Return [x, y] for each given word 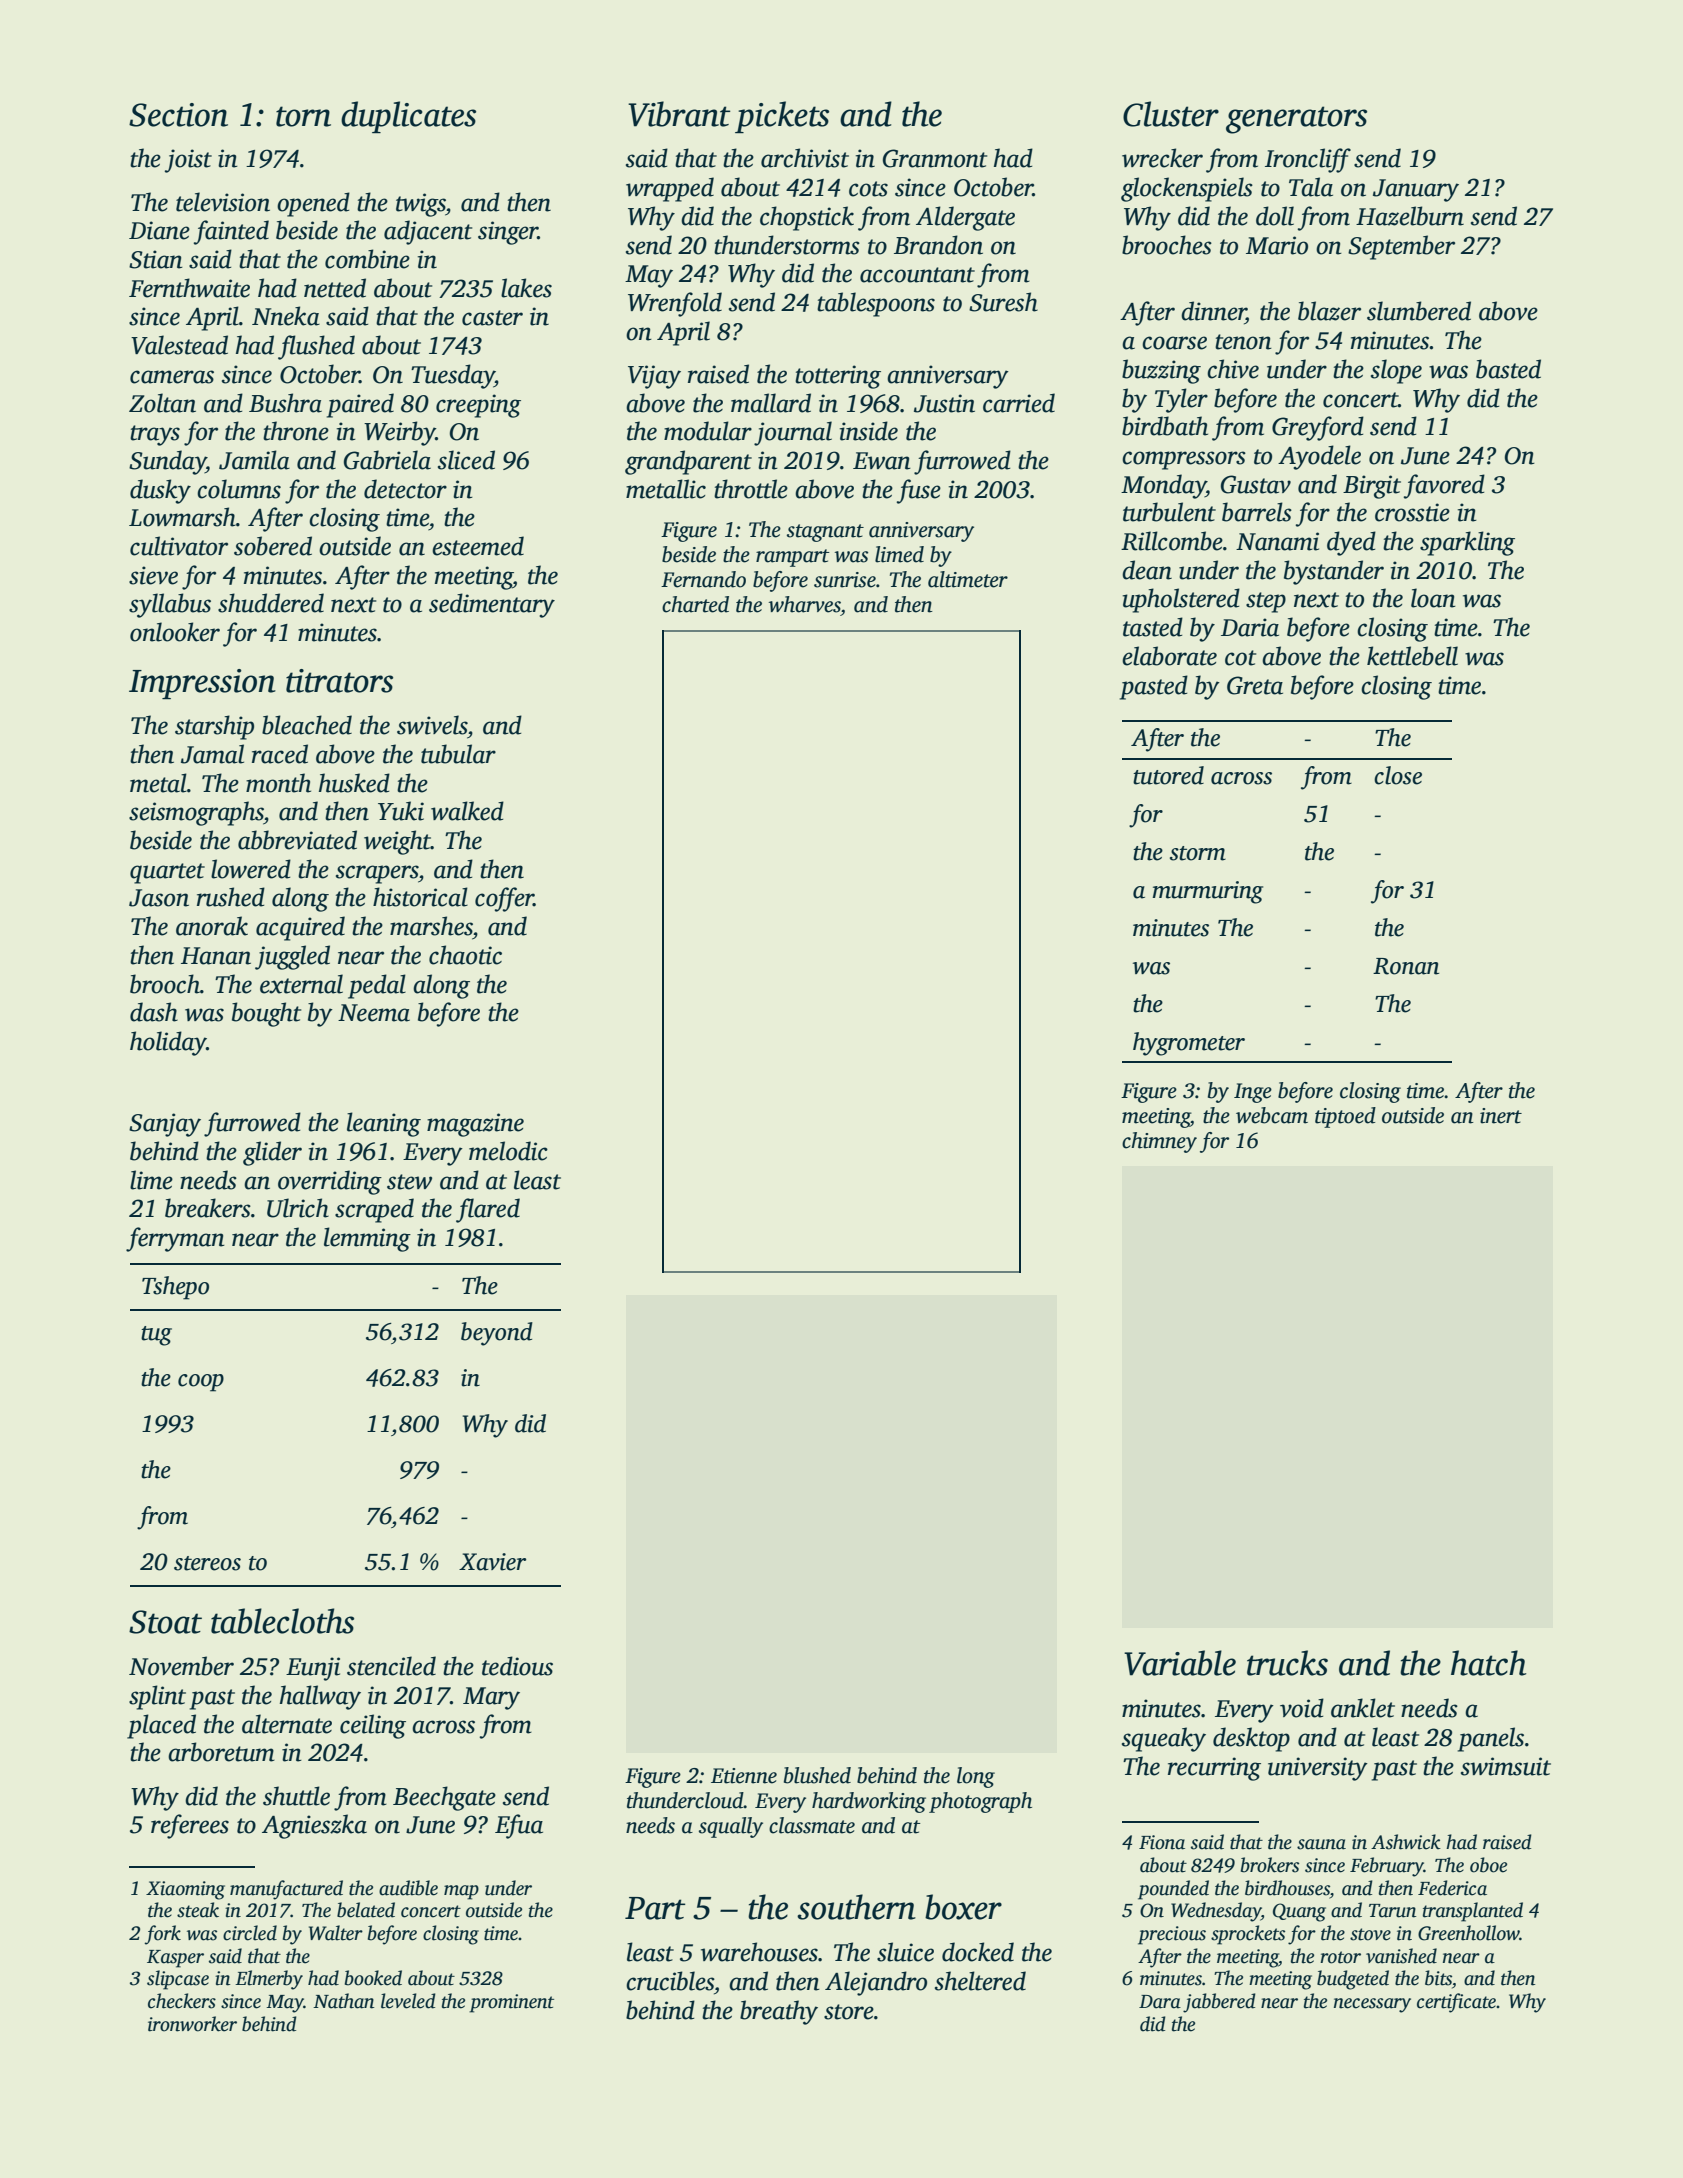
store [849, 2012]
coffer [504, 899]
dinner [1213, 311]
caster [492, 318]
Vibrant [679, 114]
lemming [367, 1239]
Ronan [1406, 966]
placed [161, 1726]
